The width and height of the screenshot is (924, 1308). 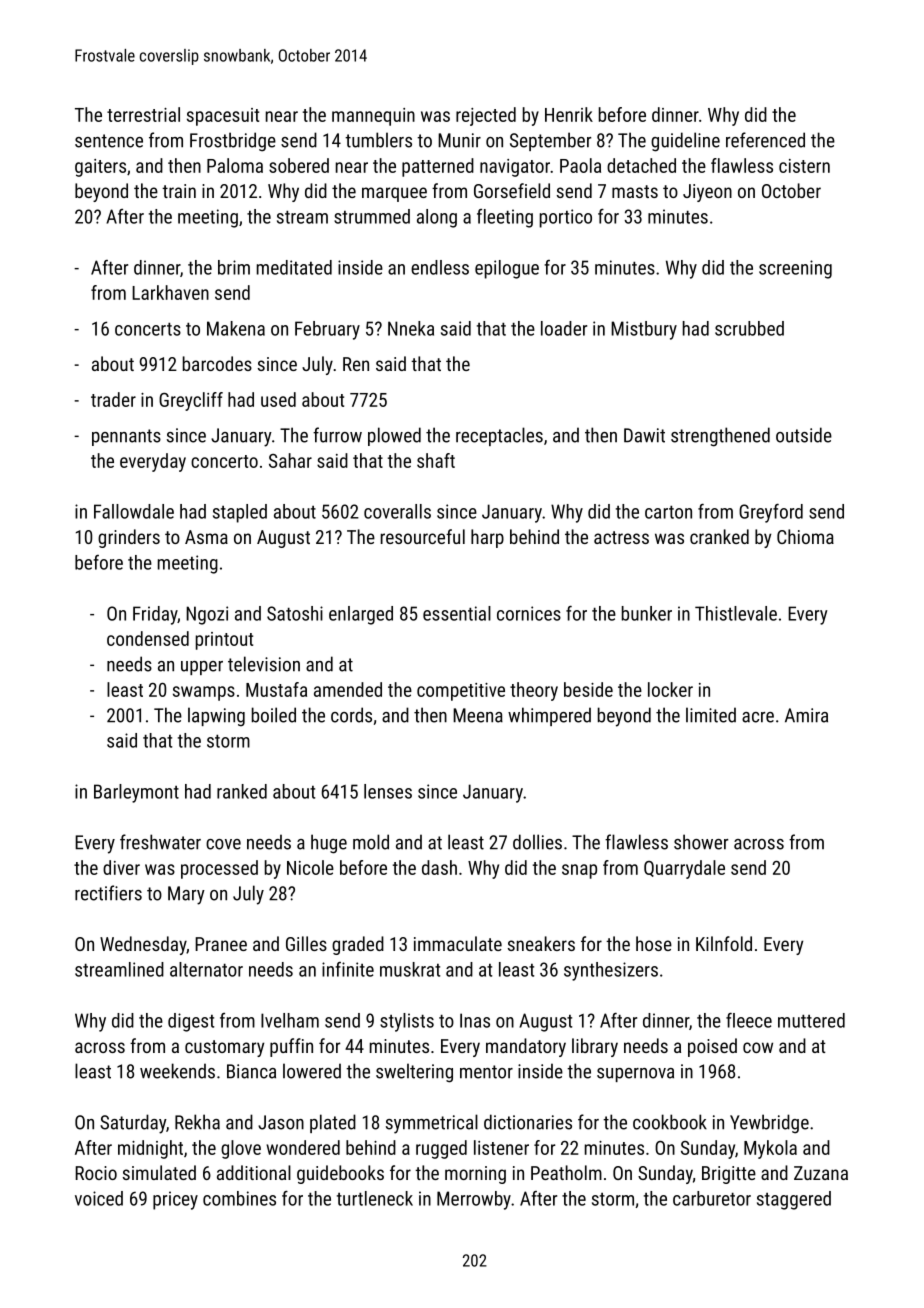 I want to click on outside, so click(x=804, y=435).
